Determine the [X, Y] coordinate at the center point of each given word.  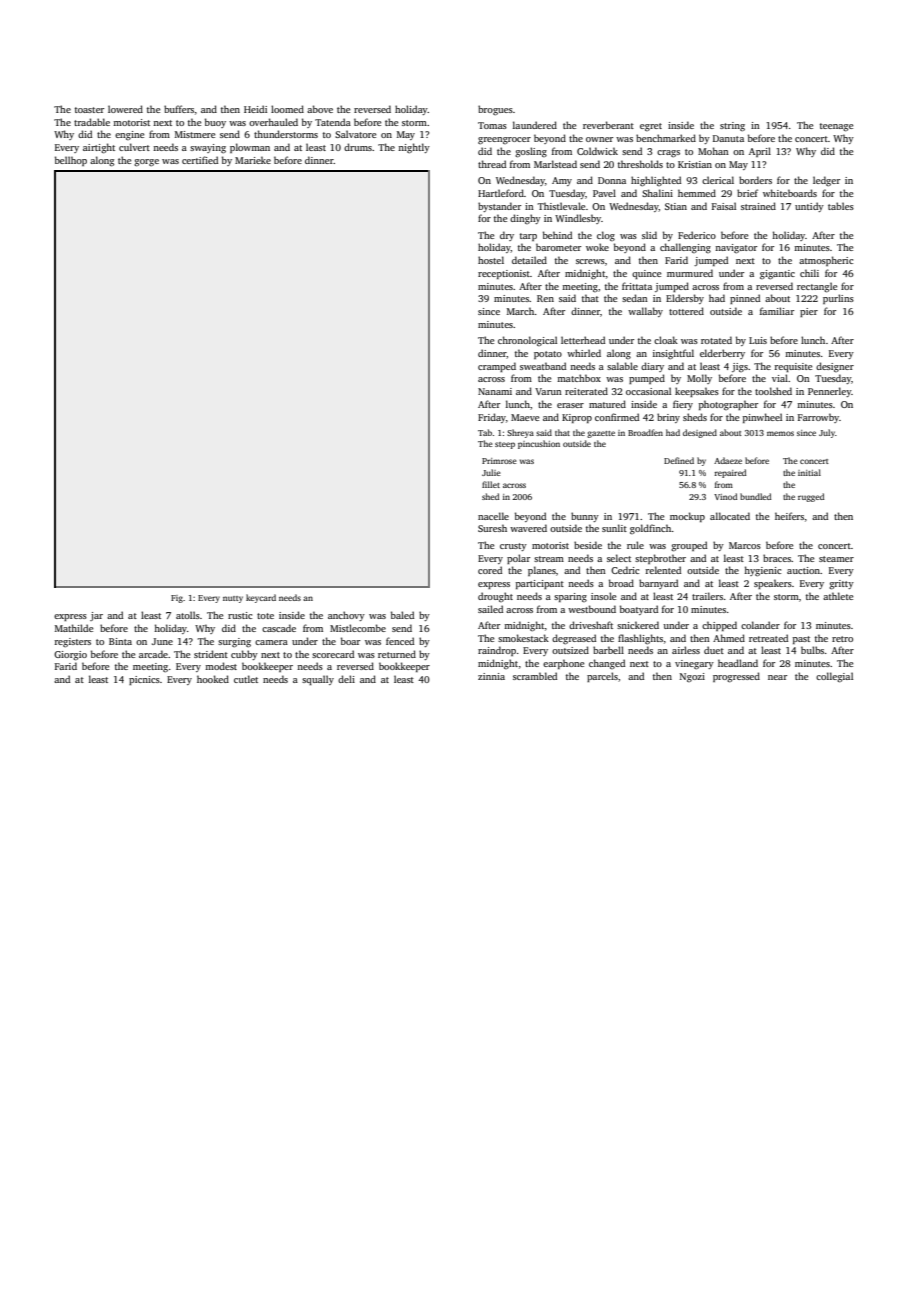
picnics [144, 680]
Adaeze [728, 460]
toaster [89, 110]
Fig [177, 599]
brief [747, 193]
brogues [495, 110]
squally [318, 680]
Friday [492, 418]
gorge [146, 163]
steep [505, 445]
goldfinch [651, 529]
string [732, 127]
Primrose [499, 461]
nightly [414, 148]
